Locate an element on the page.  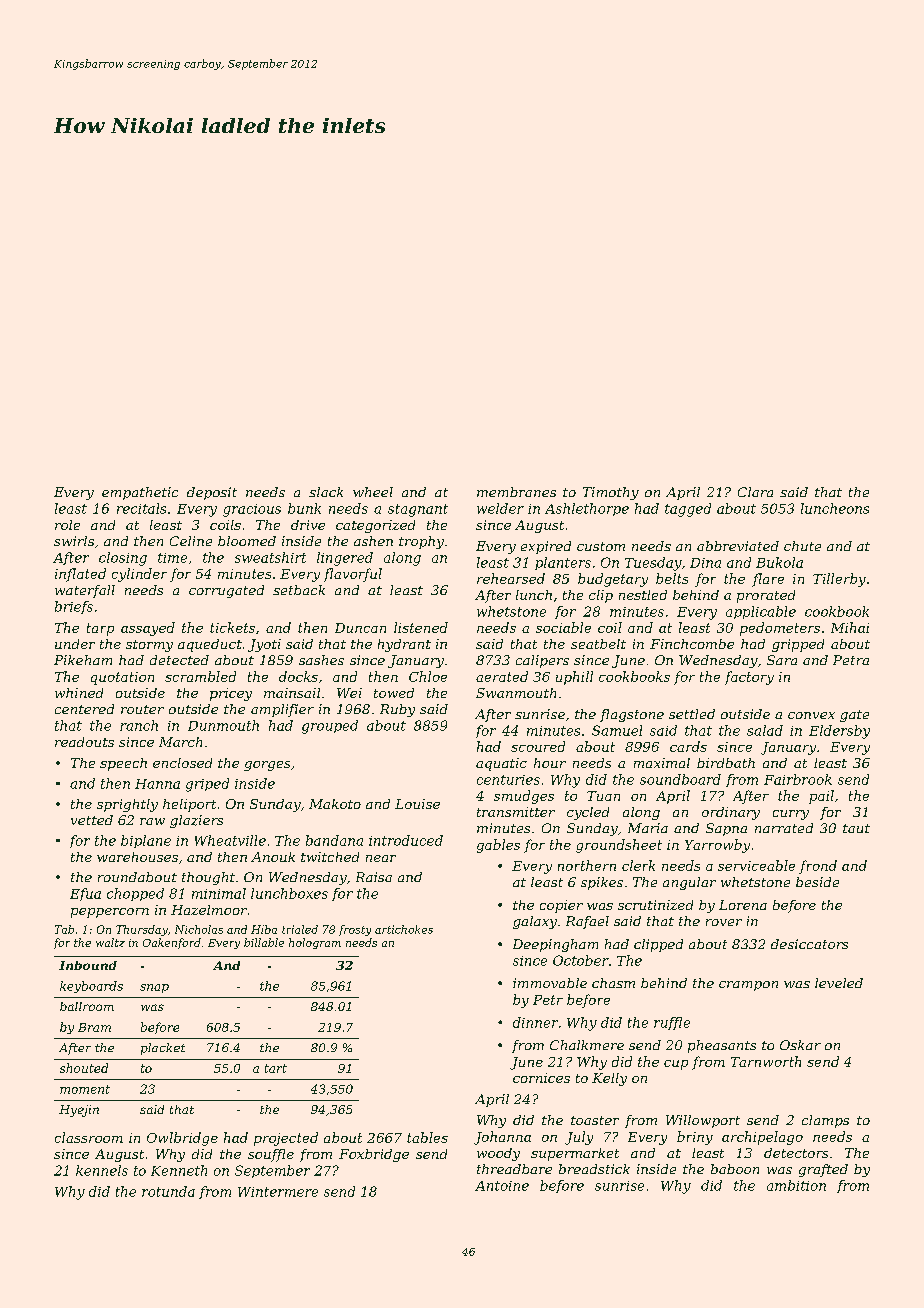
cylinder is located at coordinates (139, 575).
